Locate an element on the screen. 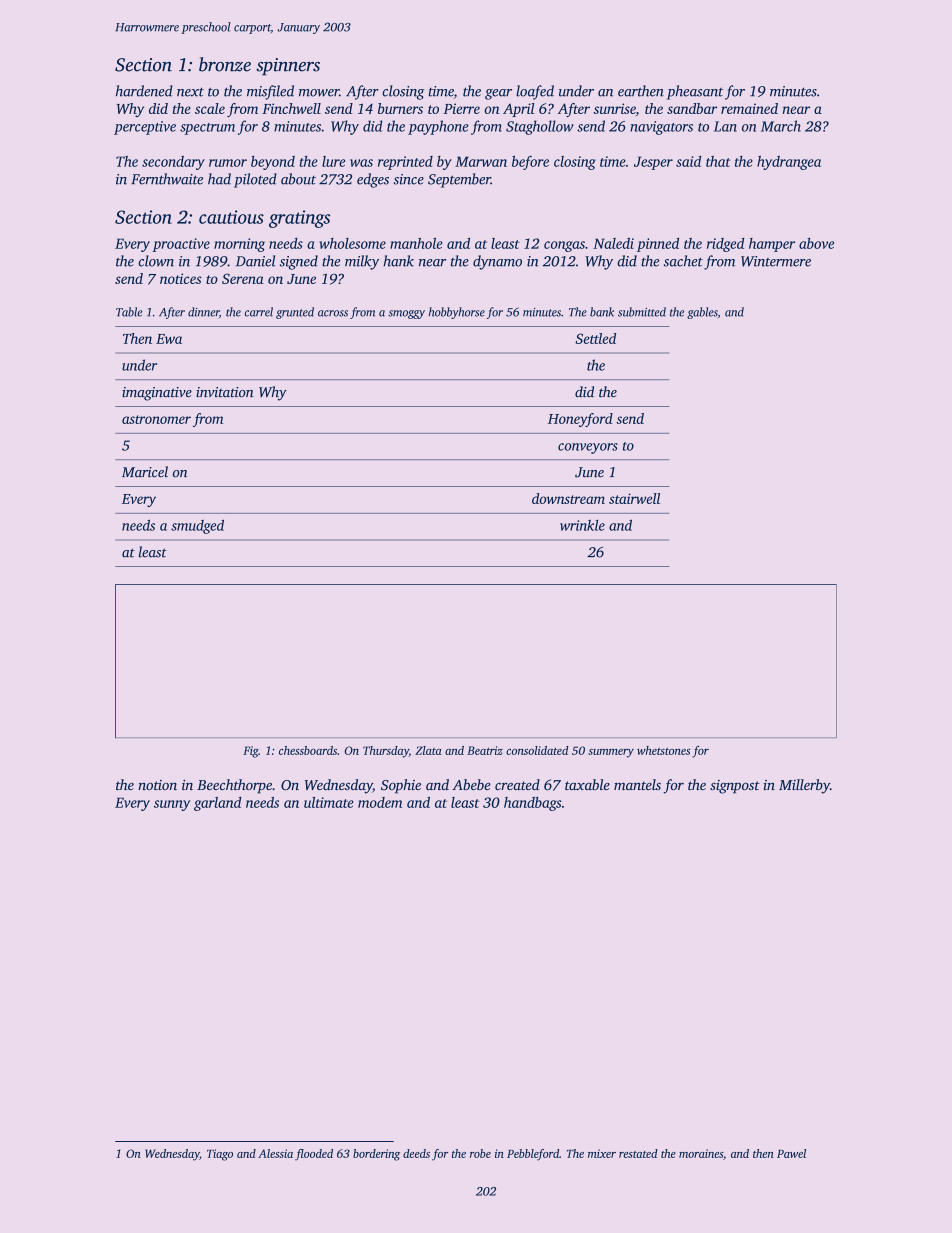  perceptive is located at coordinates (145, 128).
